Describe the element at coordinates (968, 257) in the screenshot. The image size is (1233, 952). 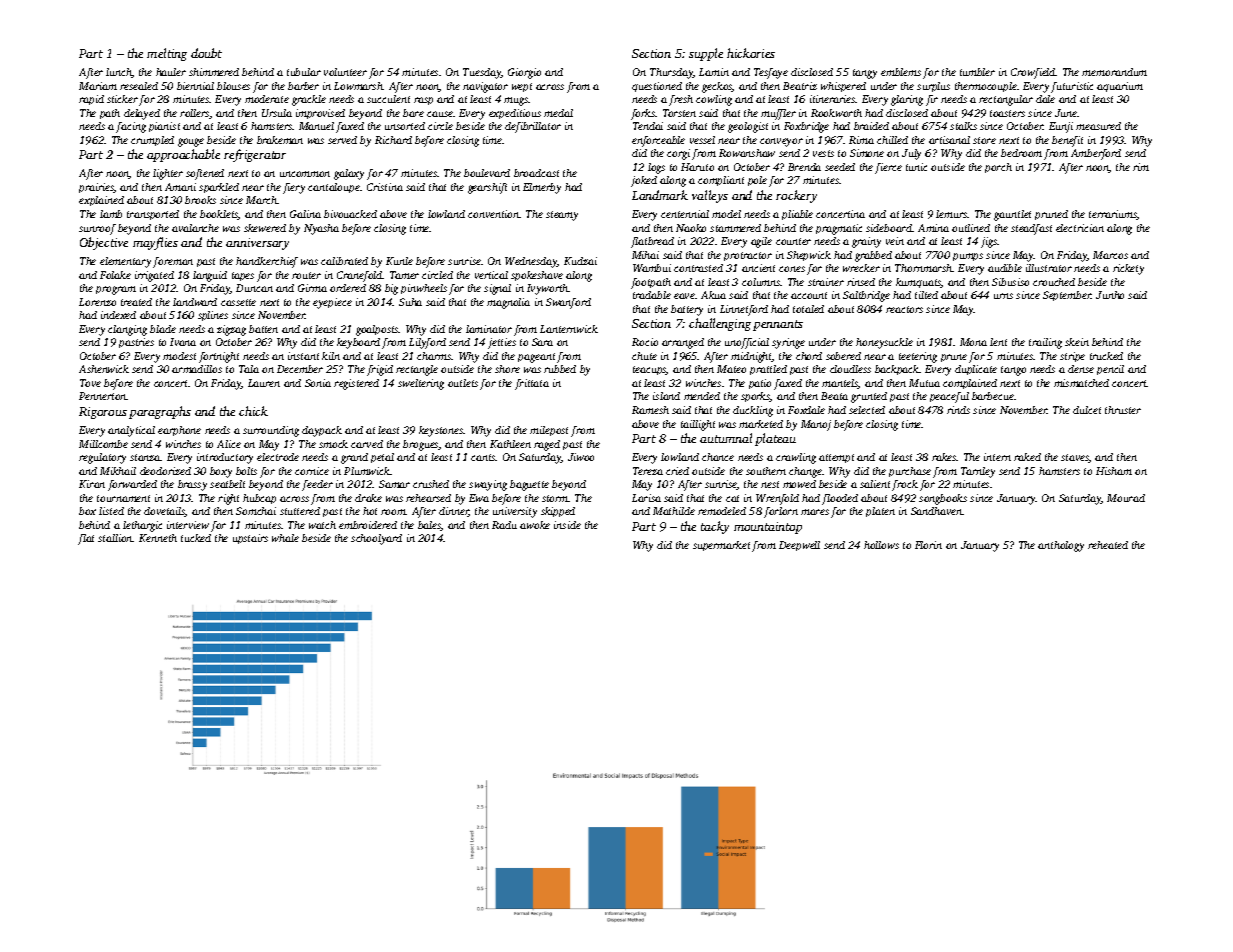
I see `pumps` at that location.
